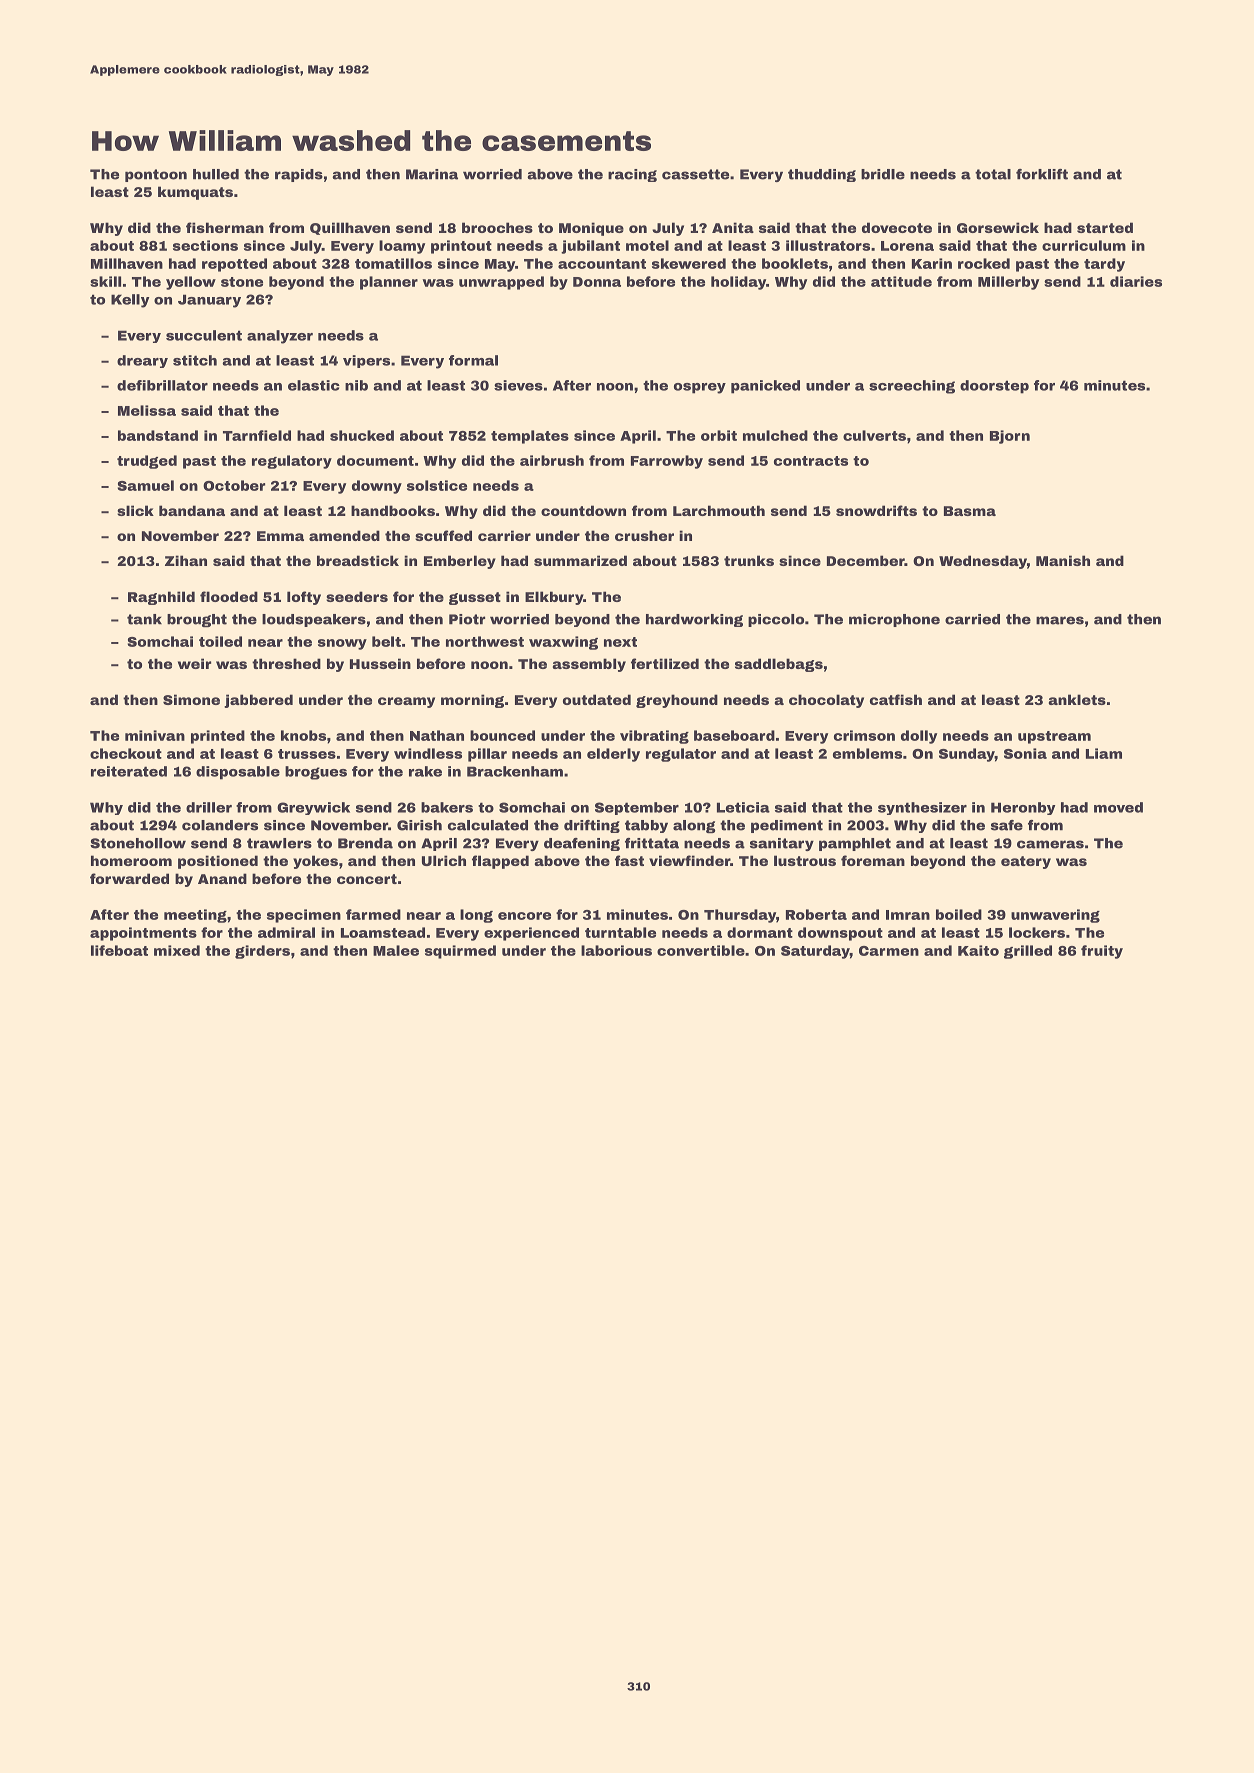 The image size is (1254, 1773). I want to click on Basma, so click(970, 511).
